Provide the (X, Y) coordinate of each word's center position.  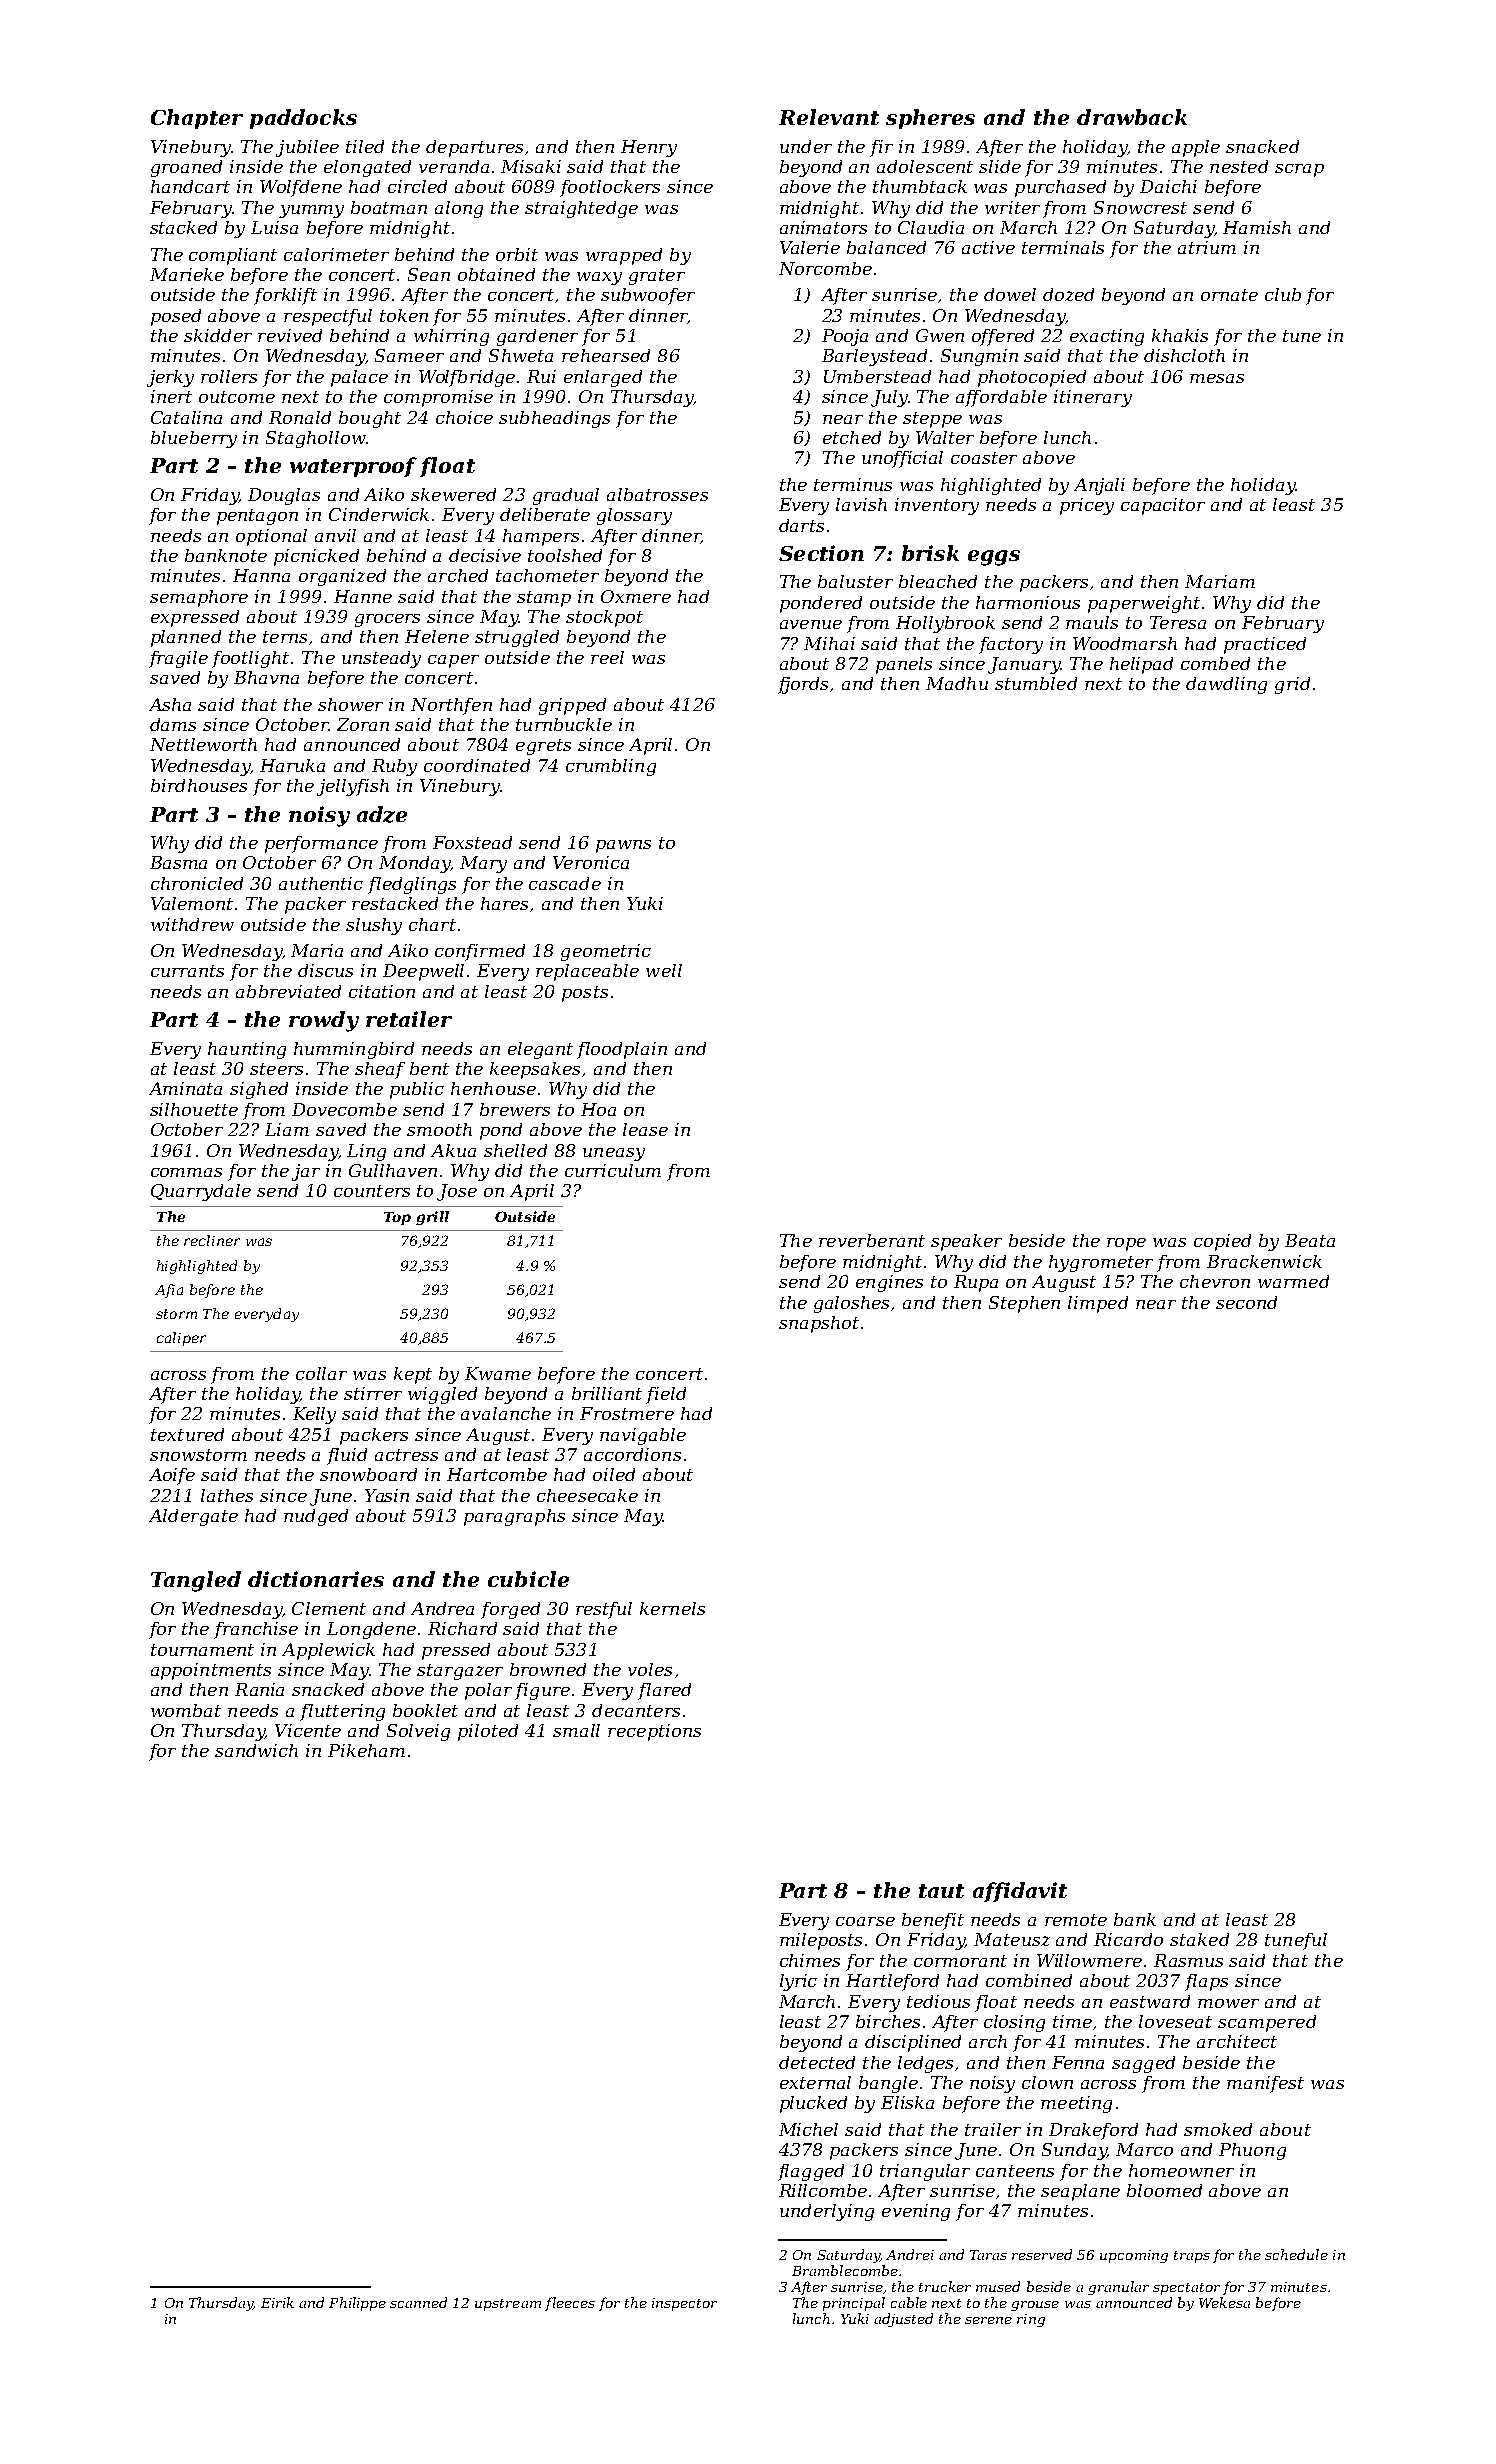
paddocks (303, 119)
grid (1292, 685)
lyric (798, 1982)
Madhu (957, 683)
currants (187, 971)
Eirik (277, 2302)
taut (941, 1891)
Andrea (442, 1608)
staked (1199, 1939)
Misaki (531, 166)
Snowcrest (1140, 207)
